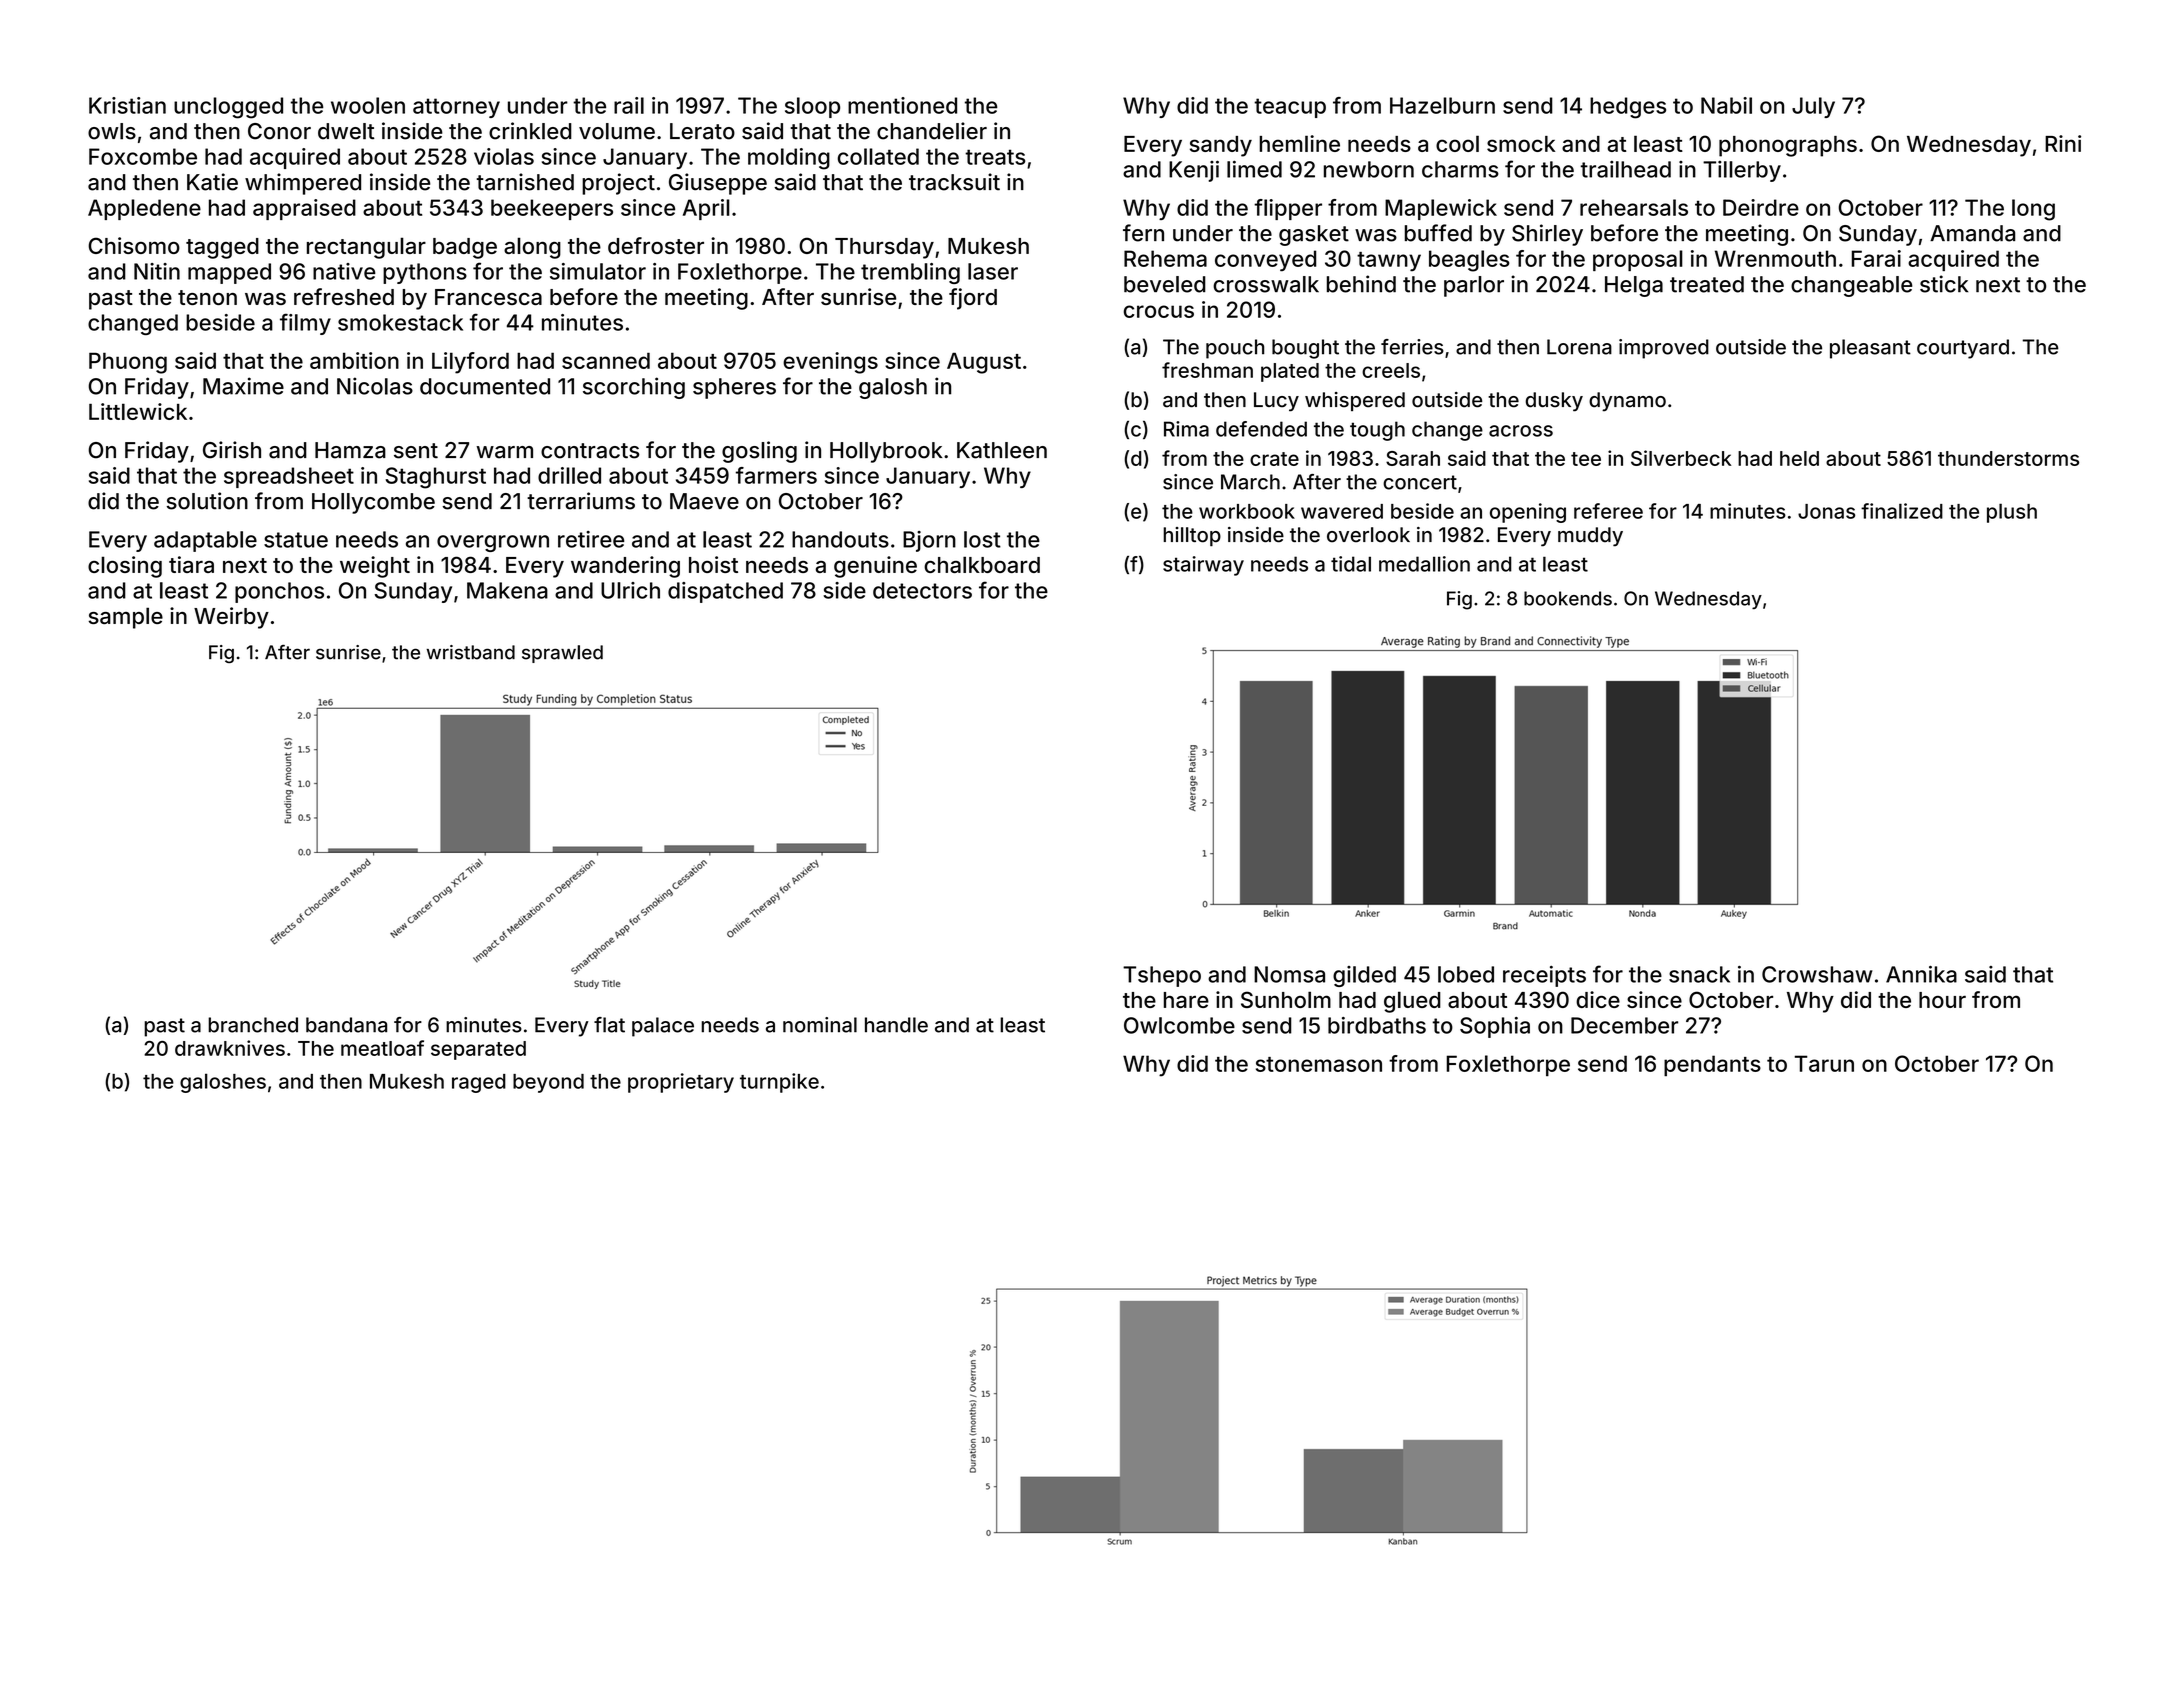 This screenshot has height=1683, width=2178. Describe the element at coordinates (128, 363) in the screenshot. I see `Phuong` at that location.
